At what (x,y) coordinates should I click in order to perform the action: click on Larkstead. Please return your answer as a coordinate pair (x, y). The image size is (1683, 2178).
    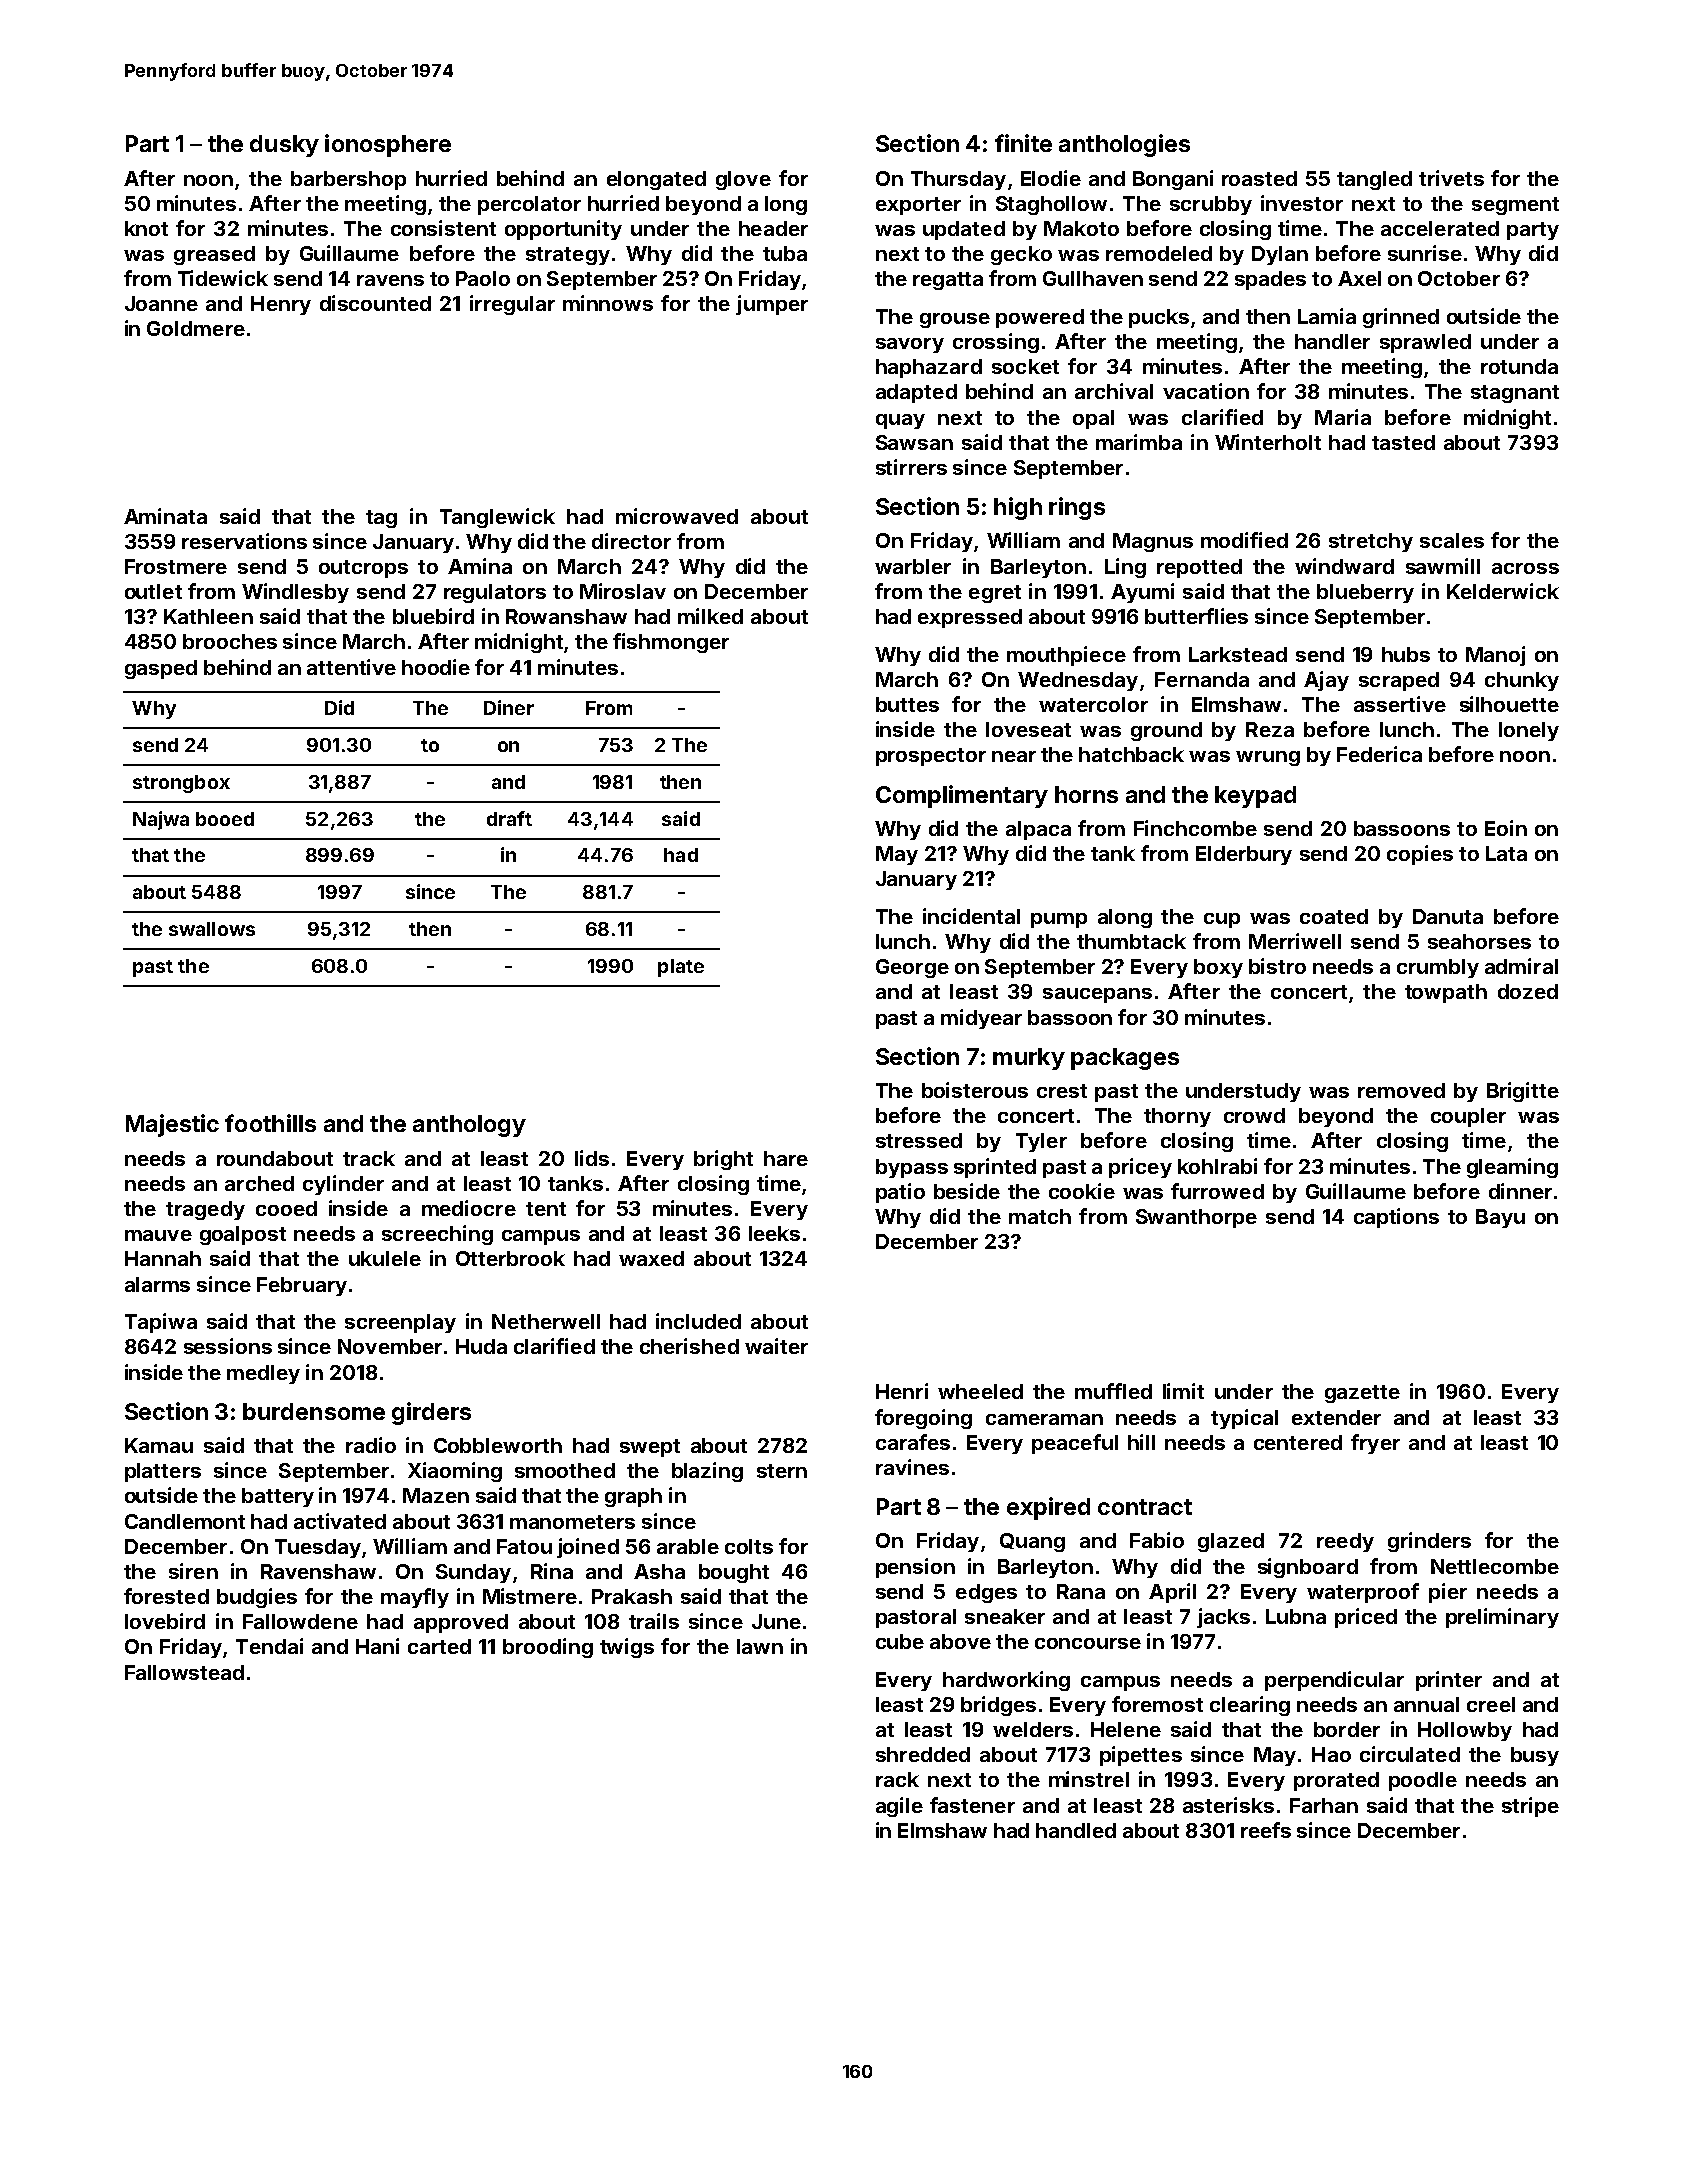
    Looking at the image, I should click on (1238, 654).
